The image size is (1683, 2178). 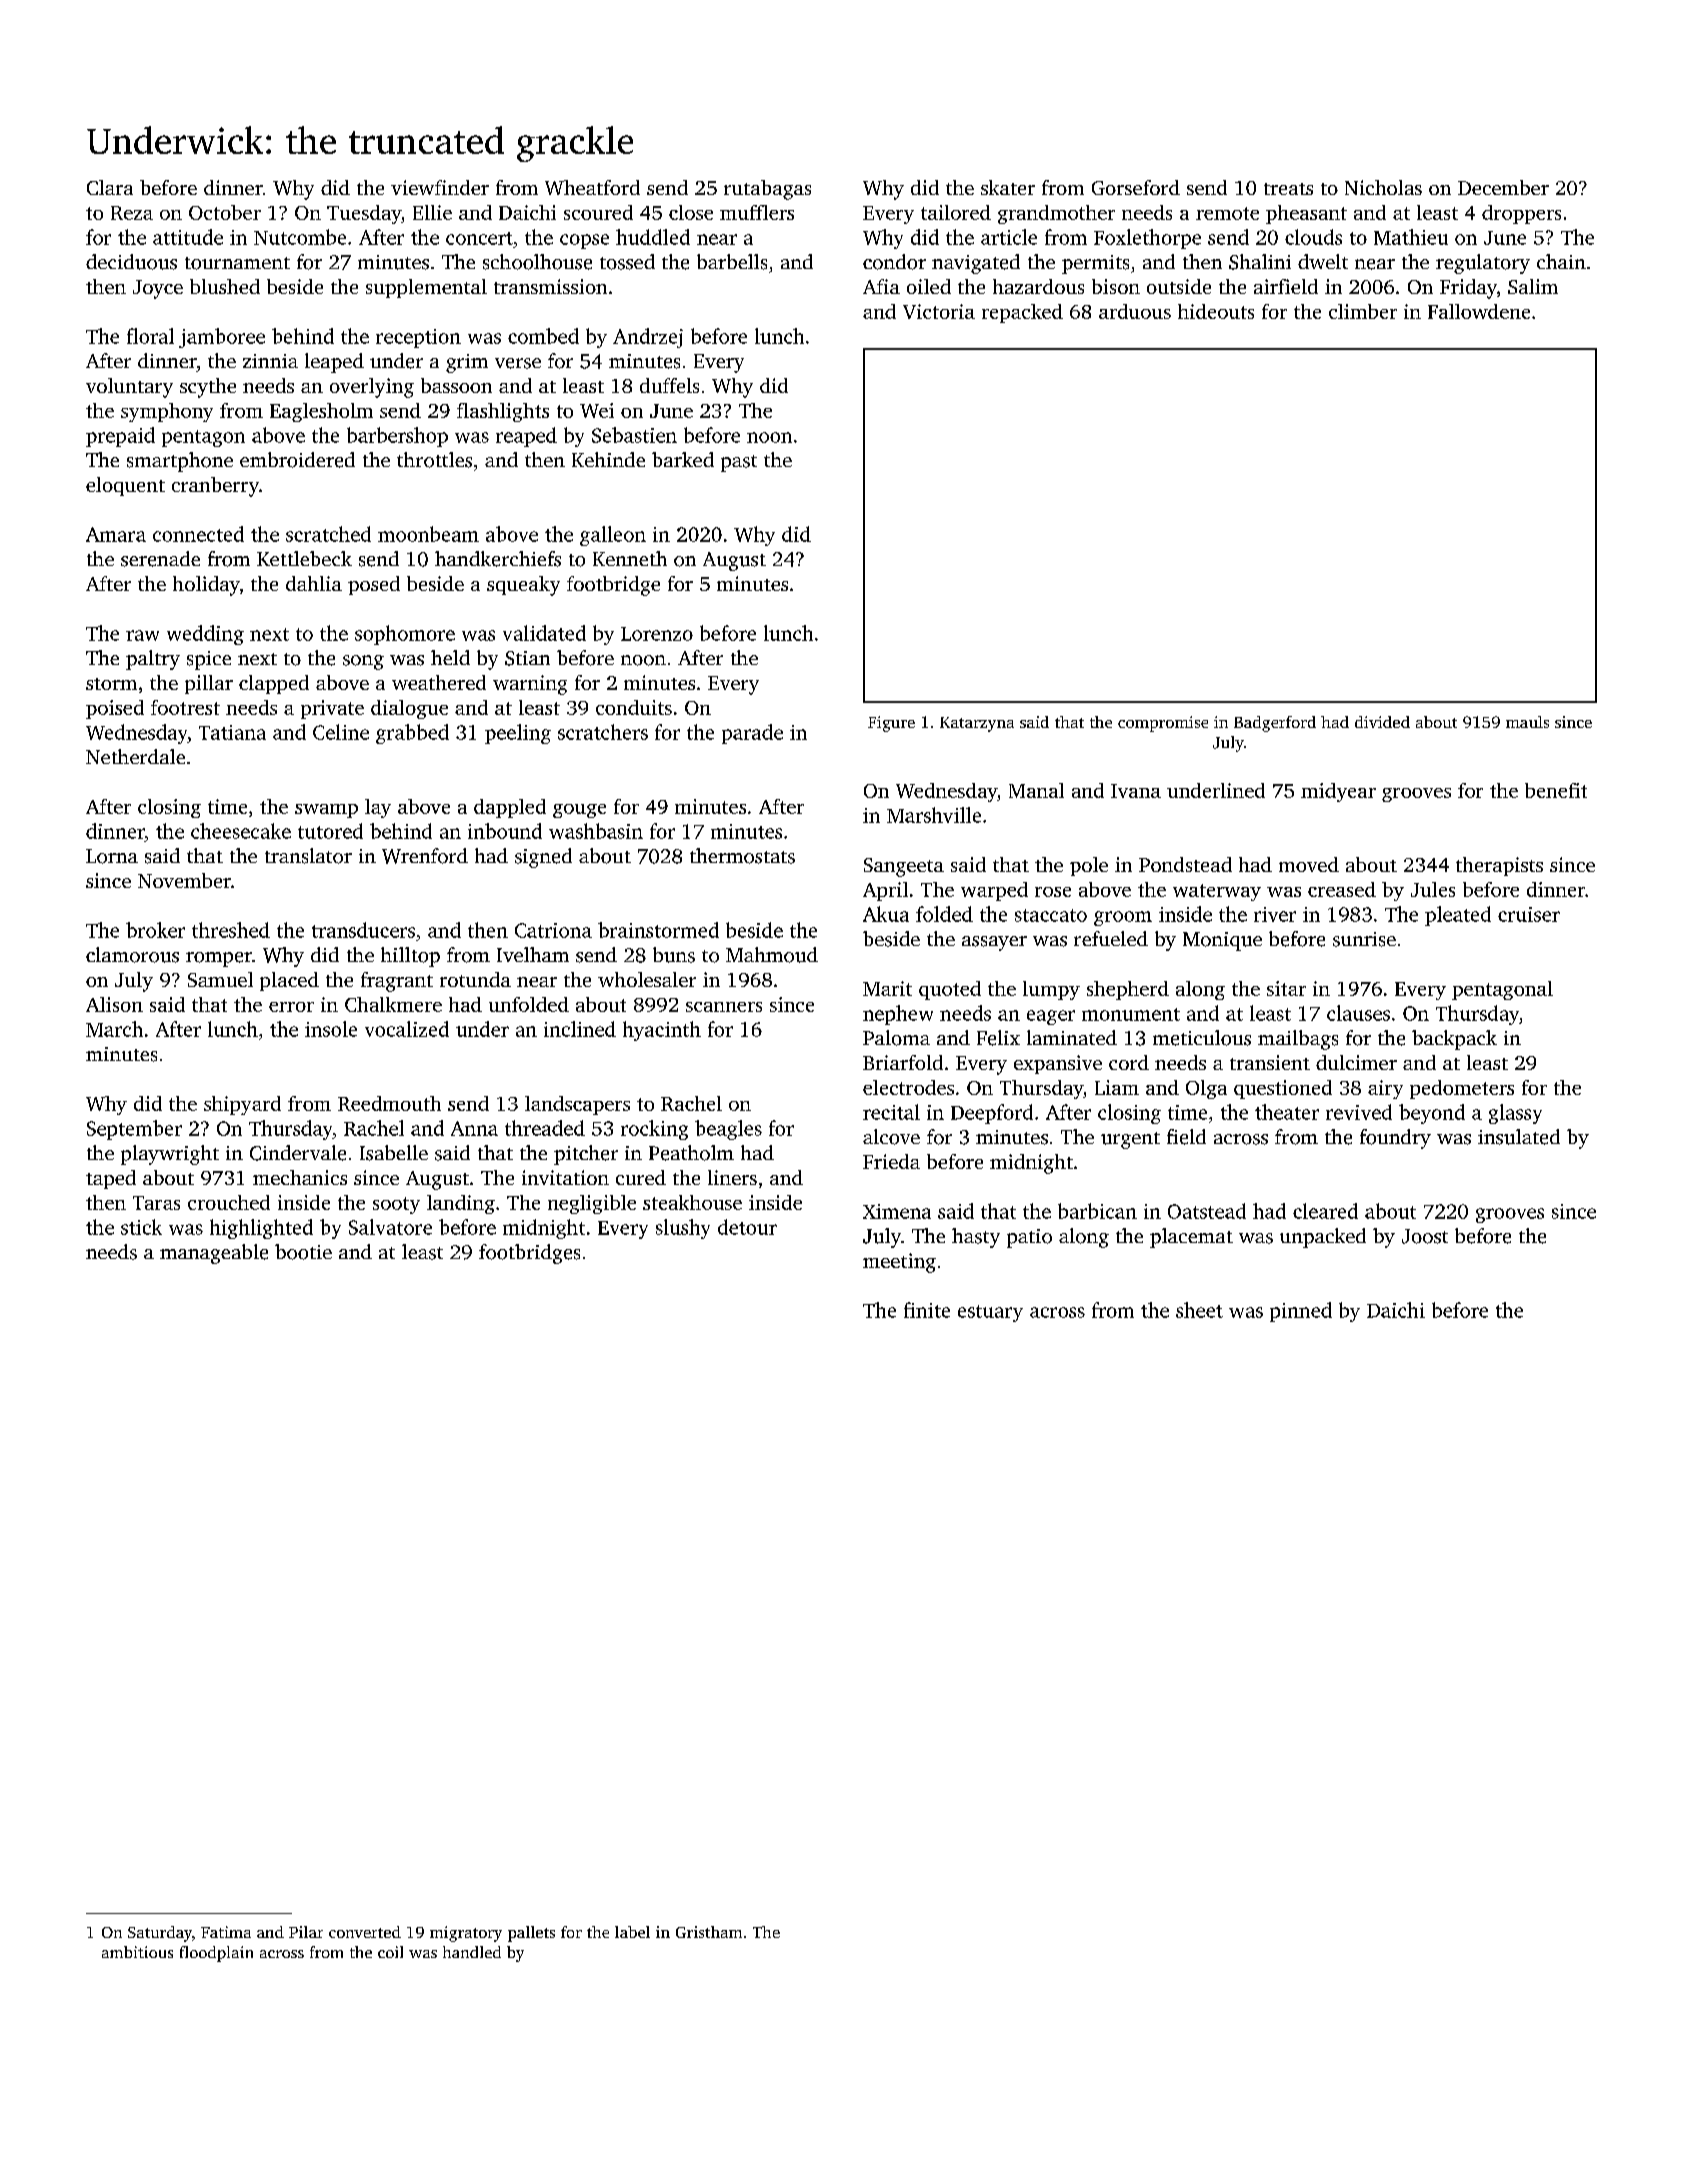 I want to click on Kettlebeck, so click(x=304, y=558).
